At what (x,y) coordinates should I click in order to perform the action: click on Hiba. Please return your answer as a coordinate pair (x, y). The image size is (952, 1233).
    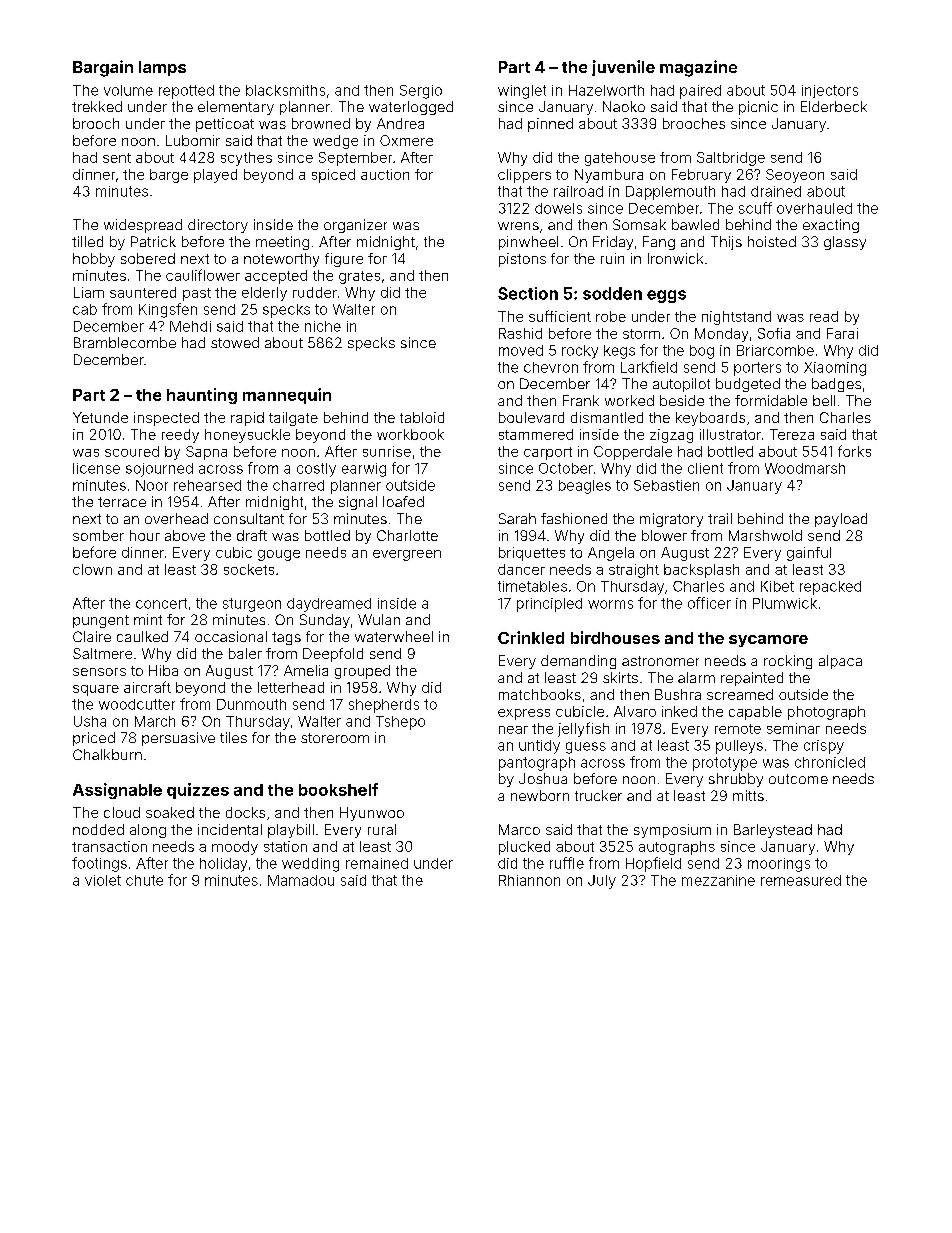
    Looking at the image, I should click on (163, 670).
